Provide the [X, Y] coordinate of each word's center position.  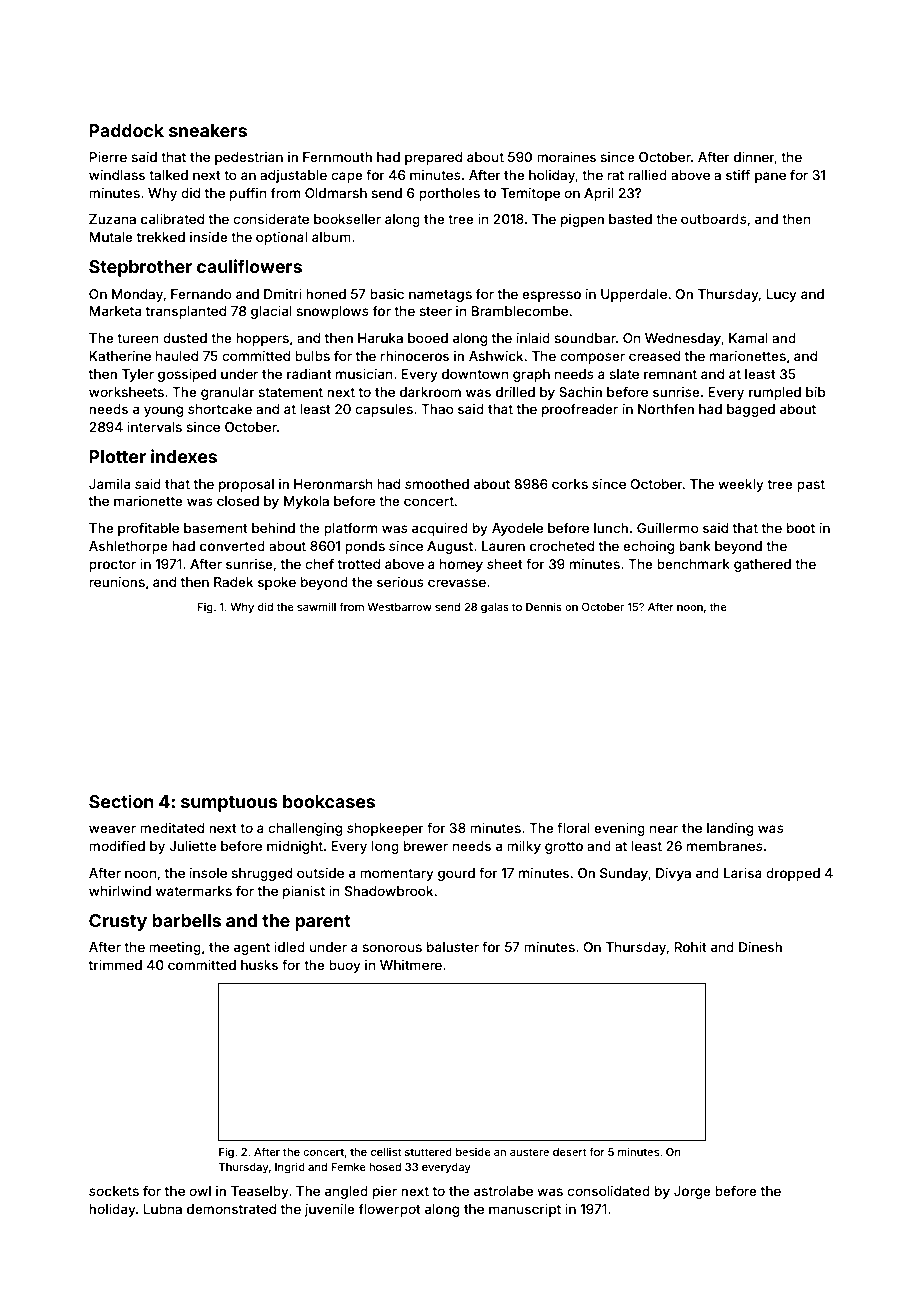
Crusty [118, 922]
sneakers [208, 130]
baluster [453, 947]
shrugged [261, 874]
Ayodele [517, 529]
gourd [456, 874]
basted [630, 219]
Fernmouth [337, 157]
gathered [762, 565]
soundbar [585, 338]
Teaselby [260, 1192]
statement [290, 392]
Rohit [690, 947]
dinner [754, 158]
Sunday [624, 874]
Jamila [109, 484]
